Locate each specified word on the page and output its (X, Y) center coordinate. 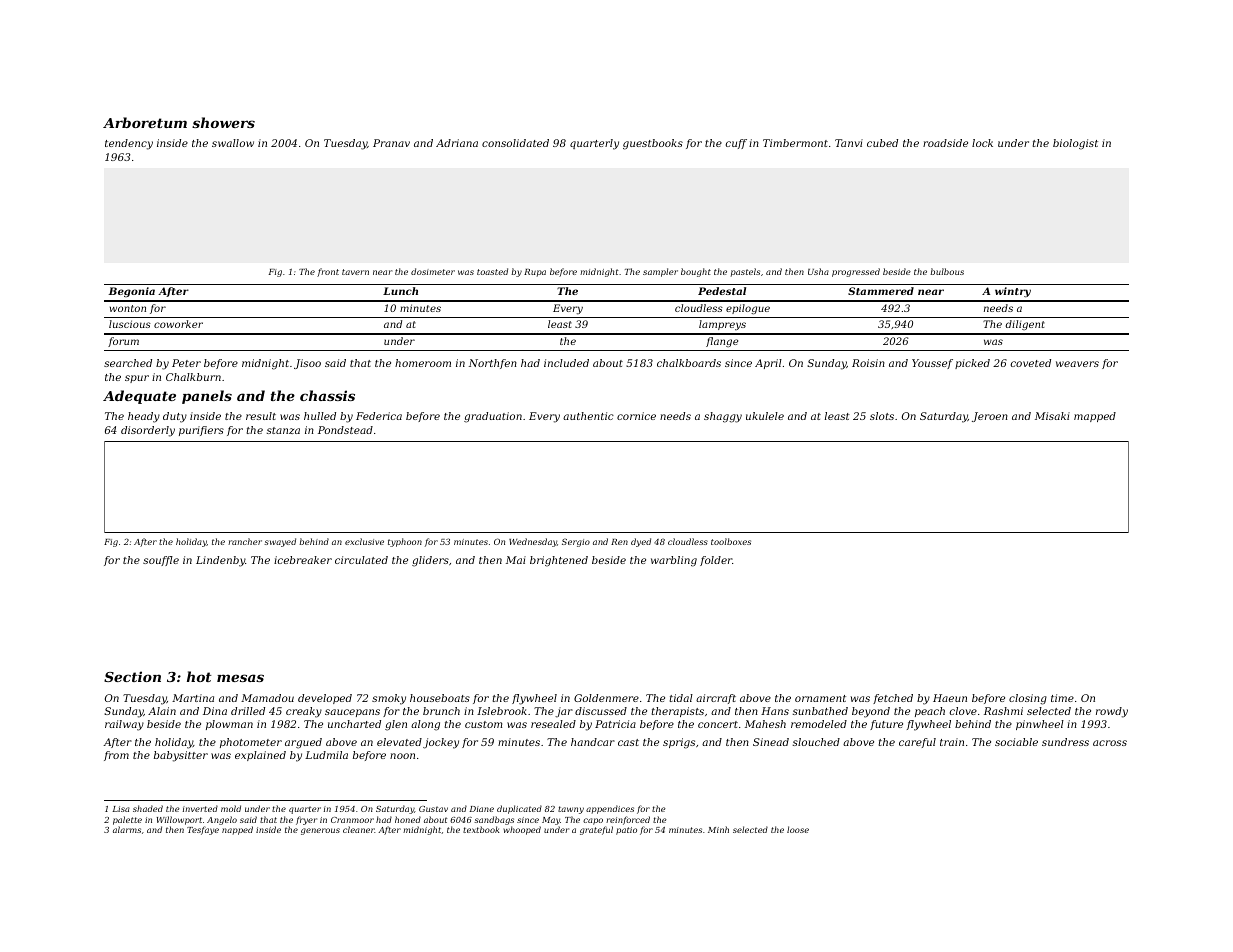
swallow (233, 143)
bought (696, 272)
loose (798, 829)
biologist (1075, 144)
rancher (245, 541)
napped (237, 830)
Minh (718, 829)
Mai (516, 560)
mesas (240, 678)
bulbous (947, 271)
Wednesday (533, 542)
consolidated (515, 143)
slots (882, 416)
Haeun (950, 698)
